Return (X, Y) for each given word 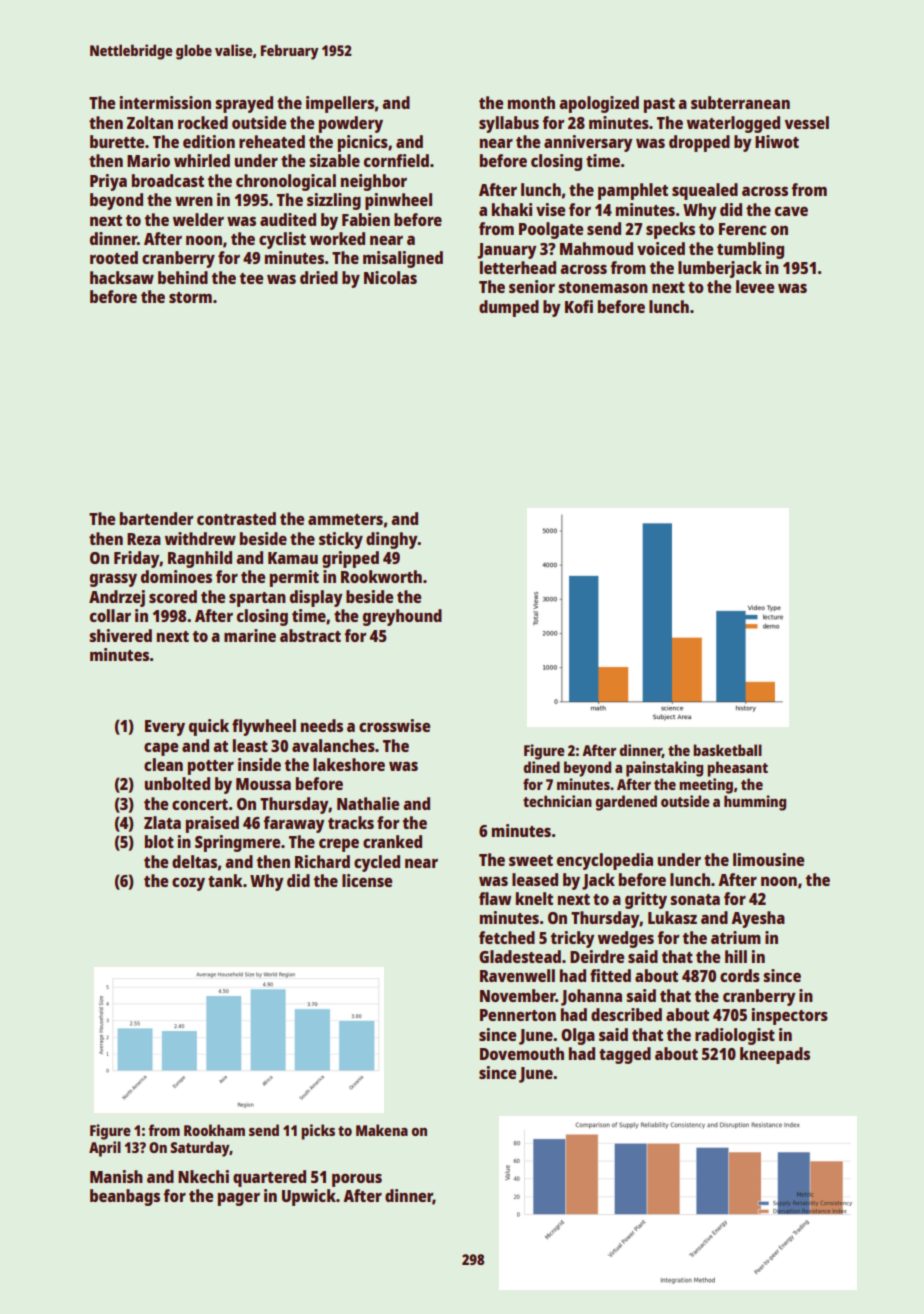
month (531, 102)
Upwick (309, 1197)
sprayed (244, 104)
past (659, 105)
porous (357, 1180)
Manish (116, 1176)
